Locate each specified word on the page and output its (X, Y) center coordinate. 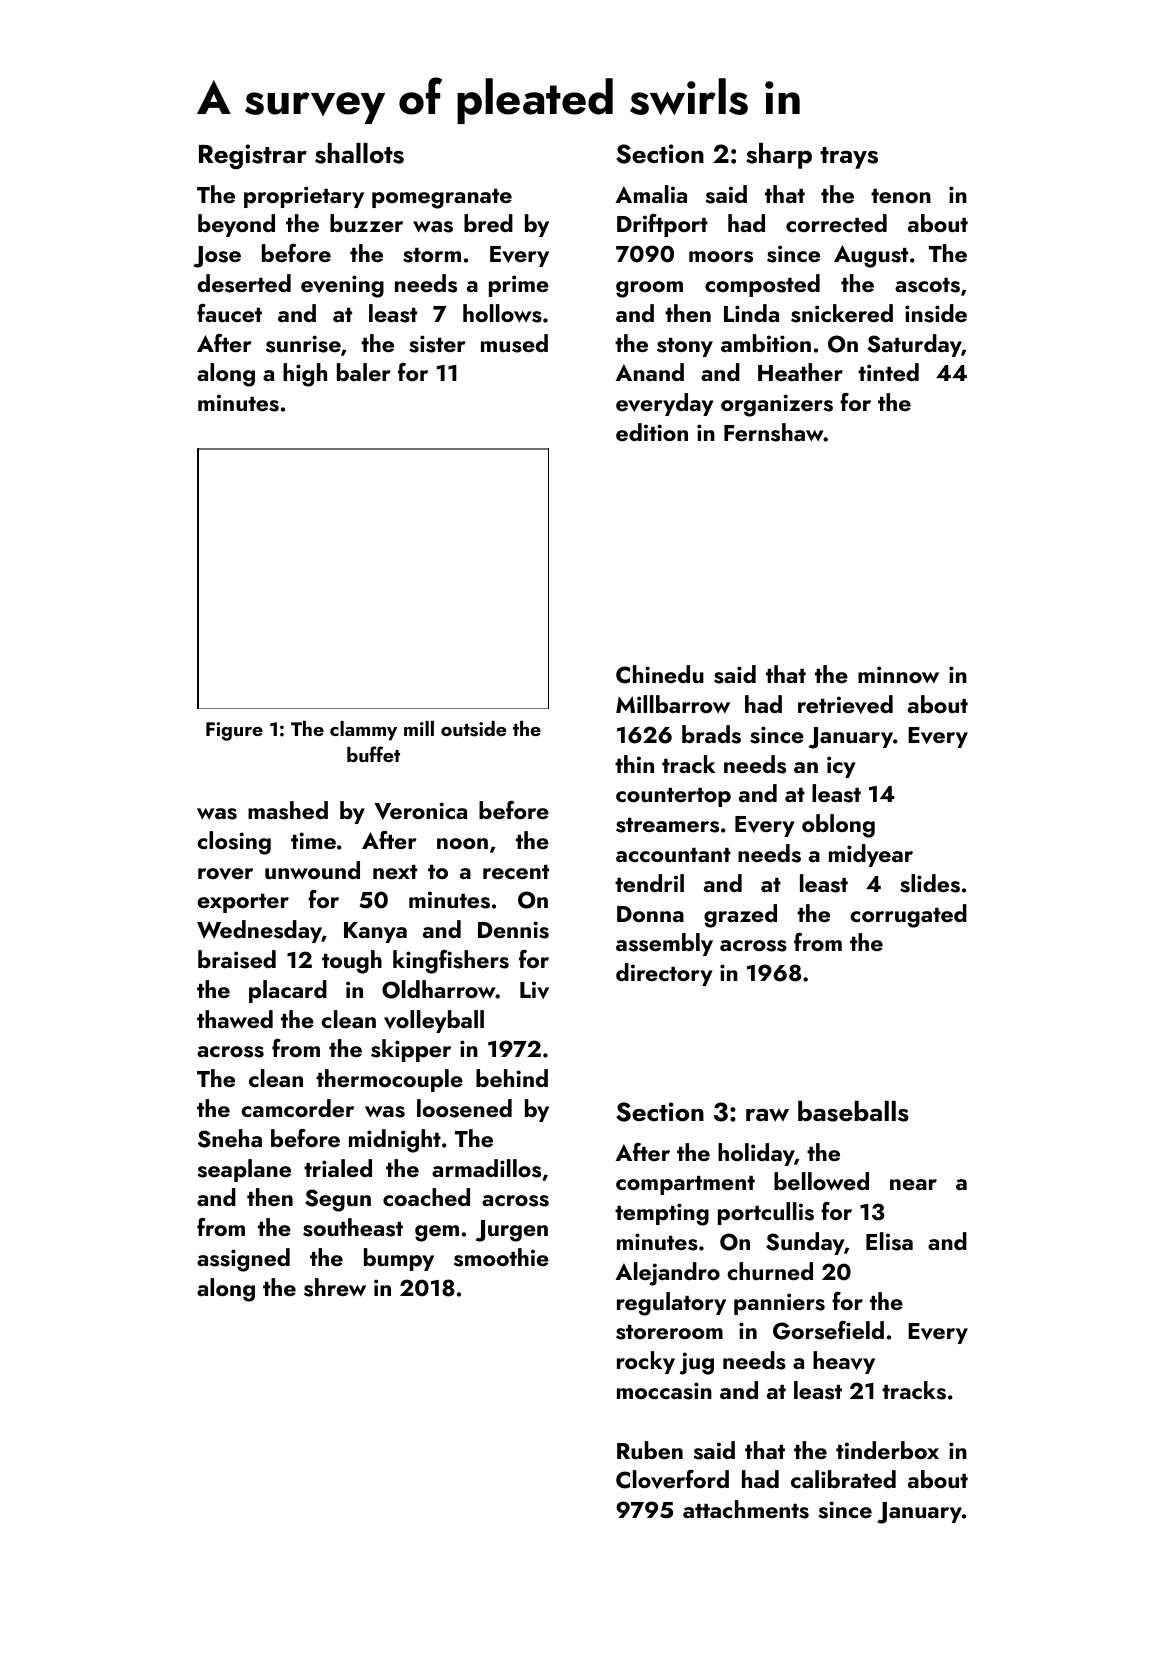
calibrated (843, 1479)
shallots (359, 153)
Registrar (253, 156)
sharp (779, 156)
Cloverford (672, 1479)
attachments (746, 1509)
